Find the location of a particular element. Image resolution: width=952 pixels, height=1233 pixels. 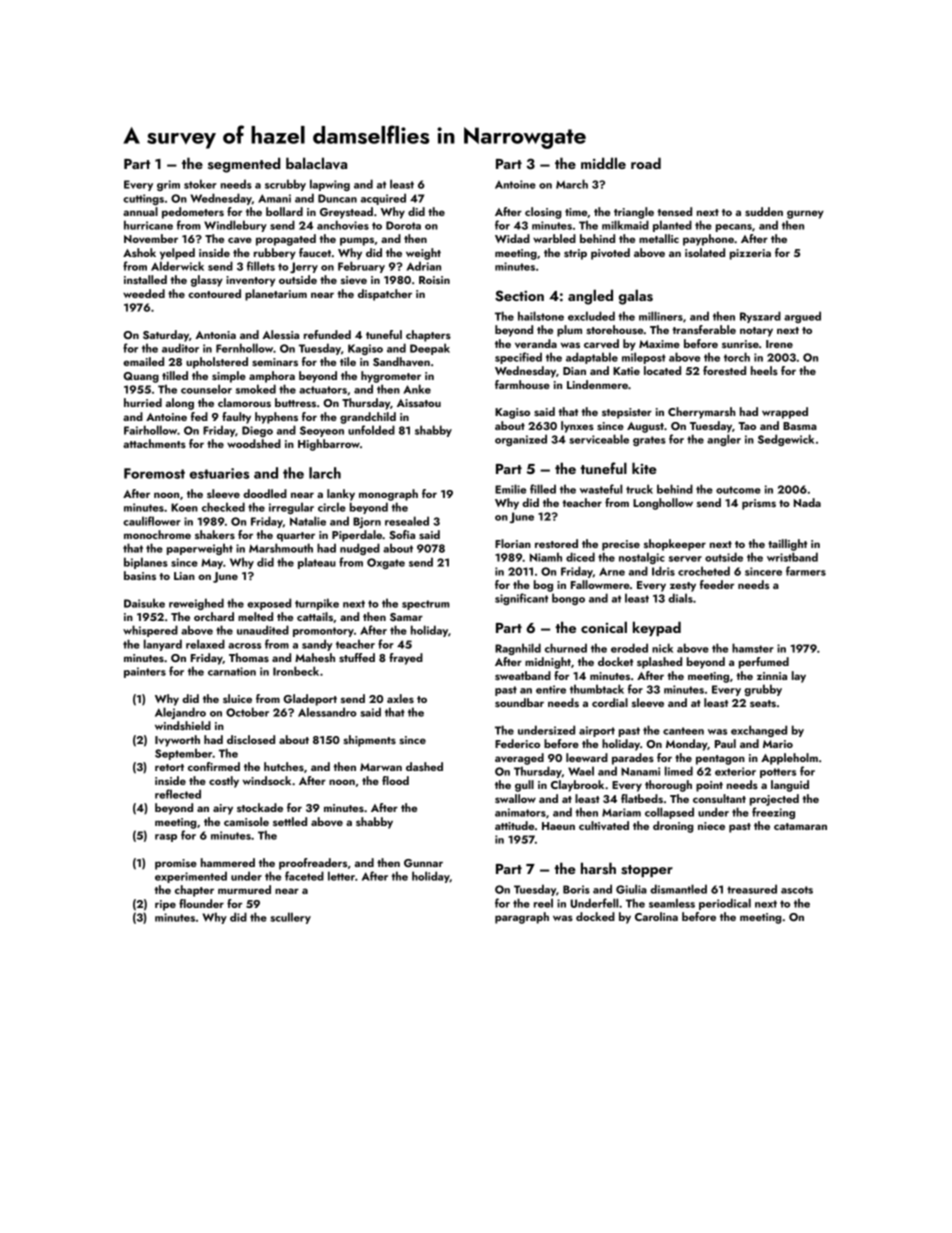

organized is located at coordinates (521, 440).
